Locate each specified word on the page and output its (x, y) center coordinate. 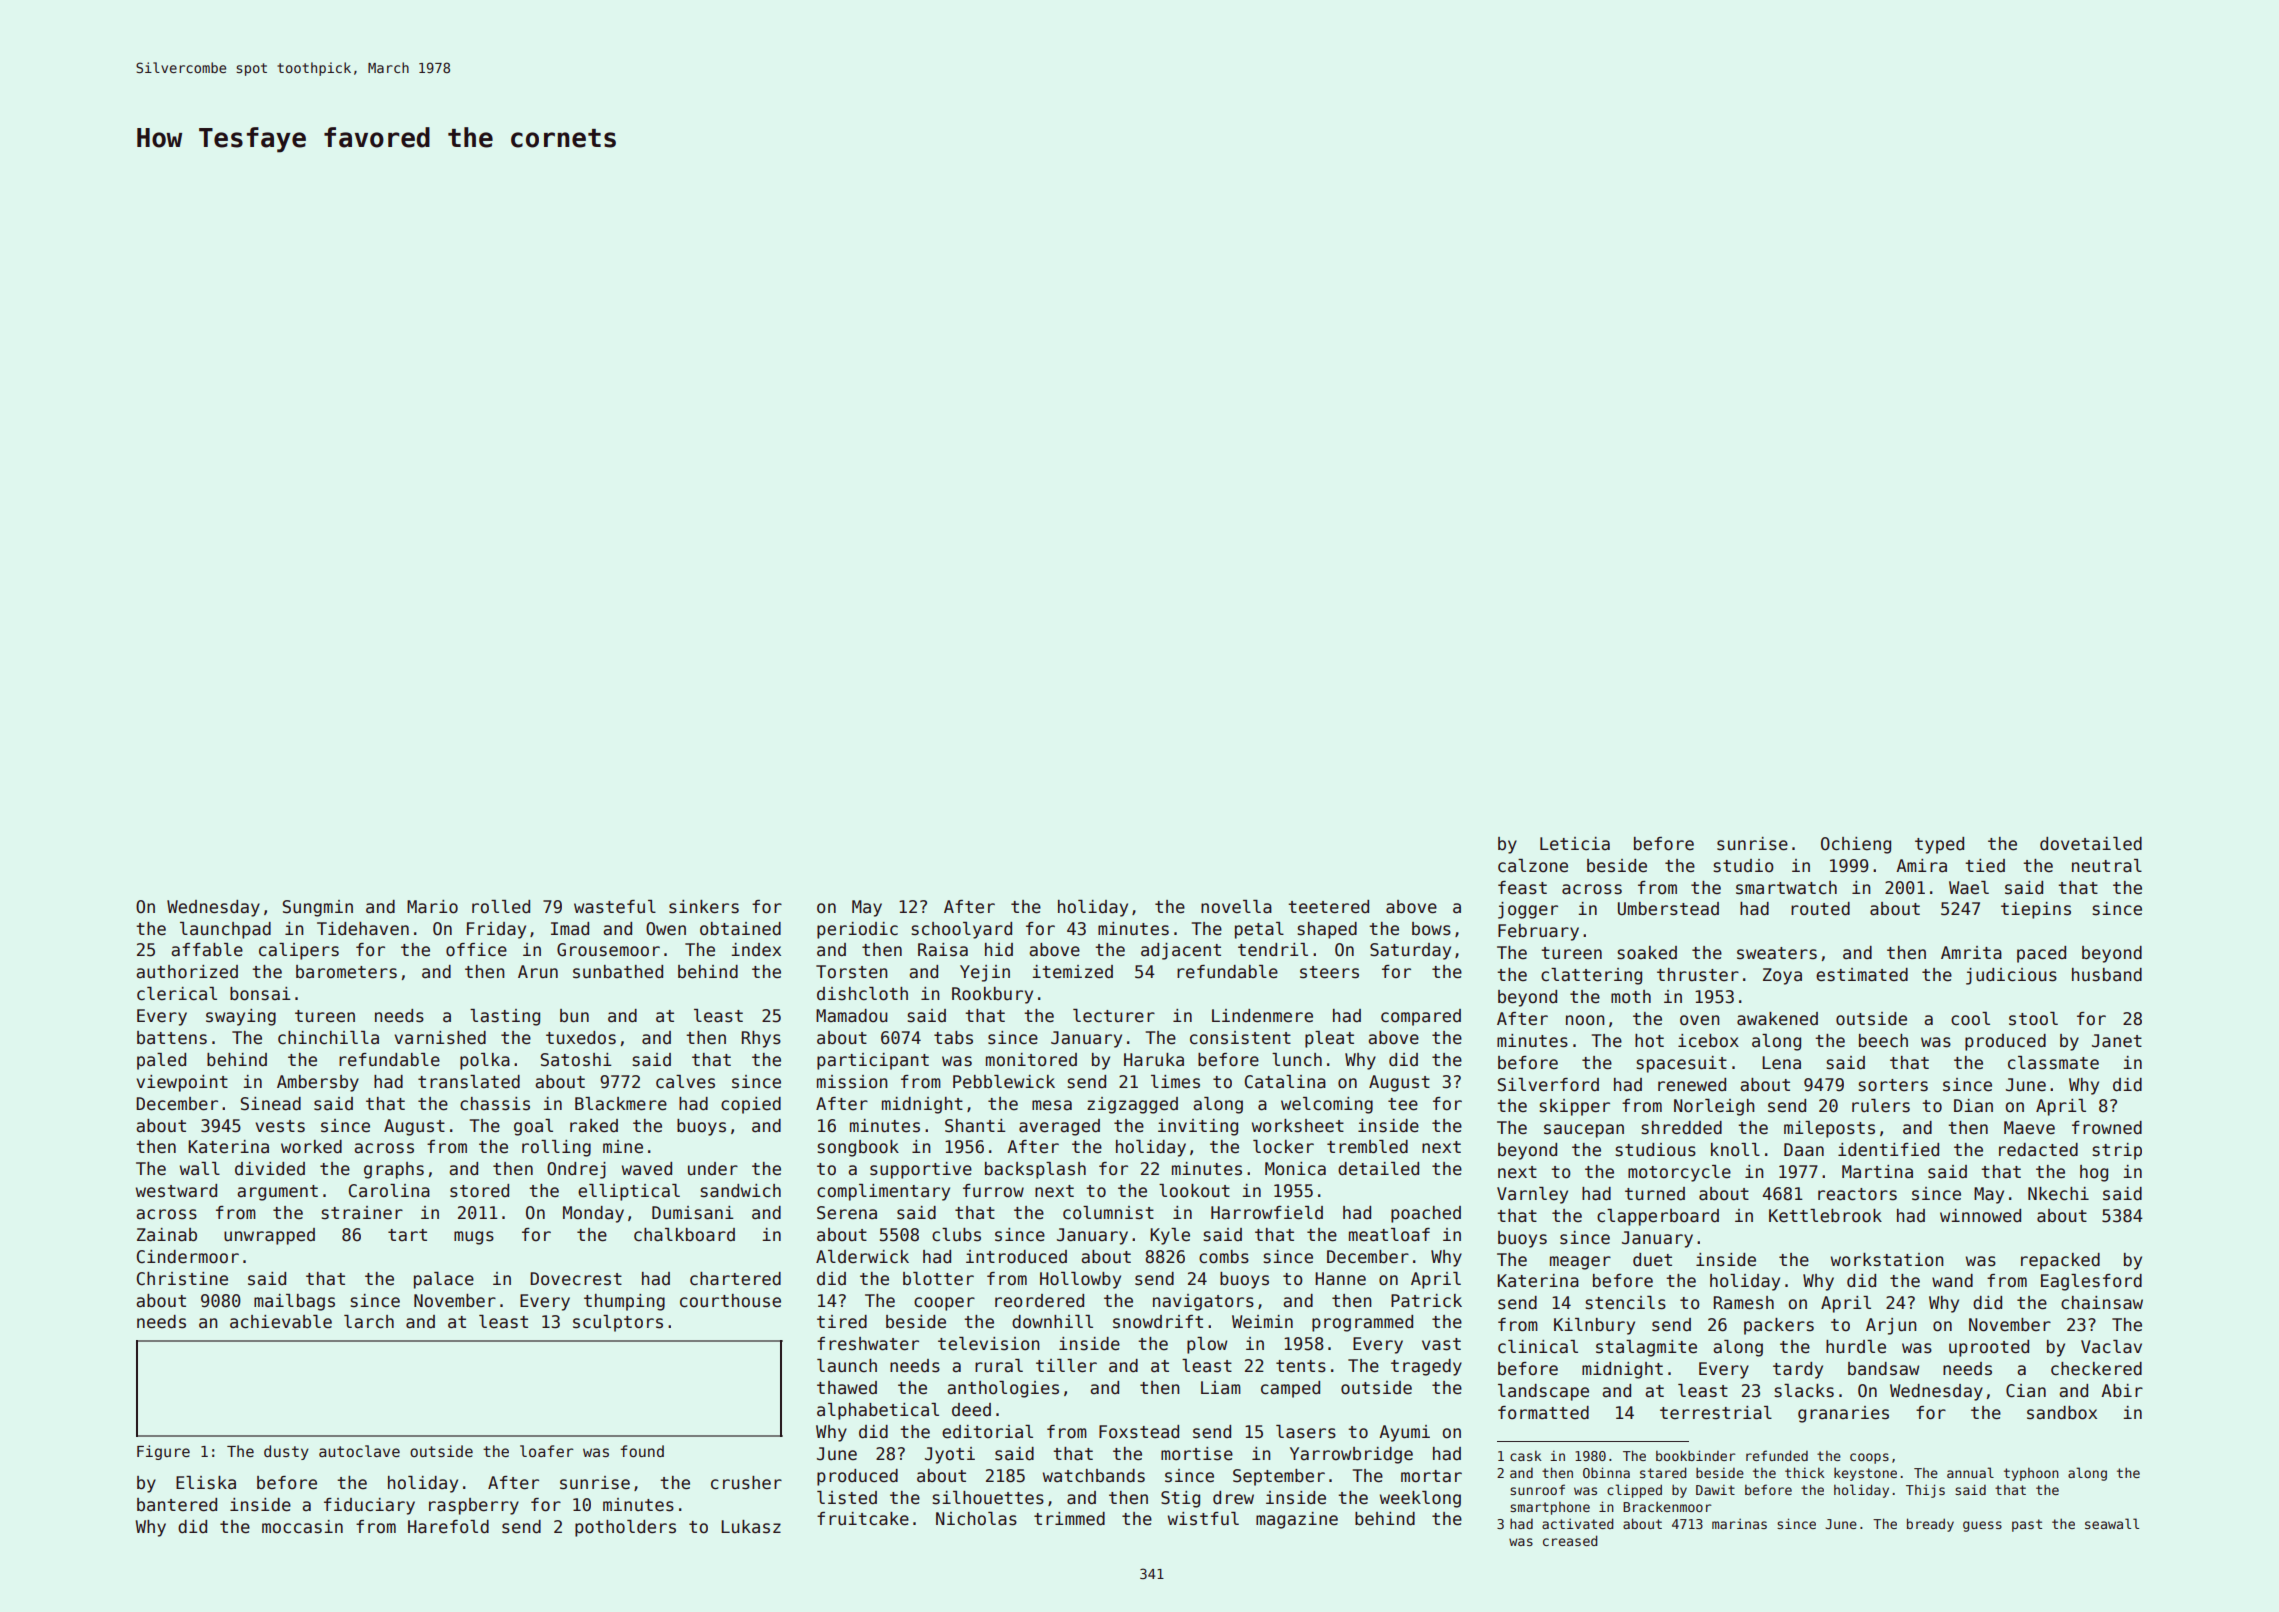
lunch (1297, 1060)
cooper (944, 1304)
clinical (1538, 1347)
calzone (1533, 866)
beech (1883, 1041)
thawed (847, 1388)
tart (407, 1235)
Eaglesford (2091, 1282)
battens (172, 1038)
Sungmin (318, 908)
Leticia (1575, 844)
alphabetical (878, 1411)
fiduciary (369, 1506)
